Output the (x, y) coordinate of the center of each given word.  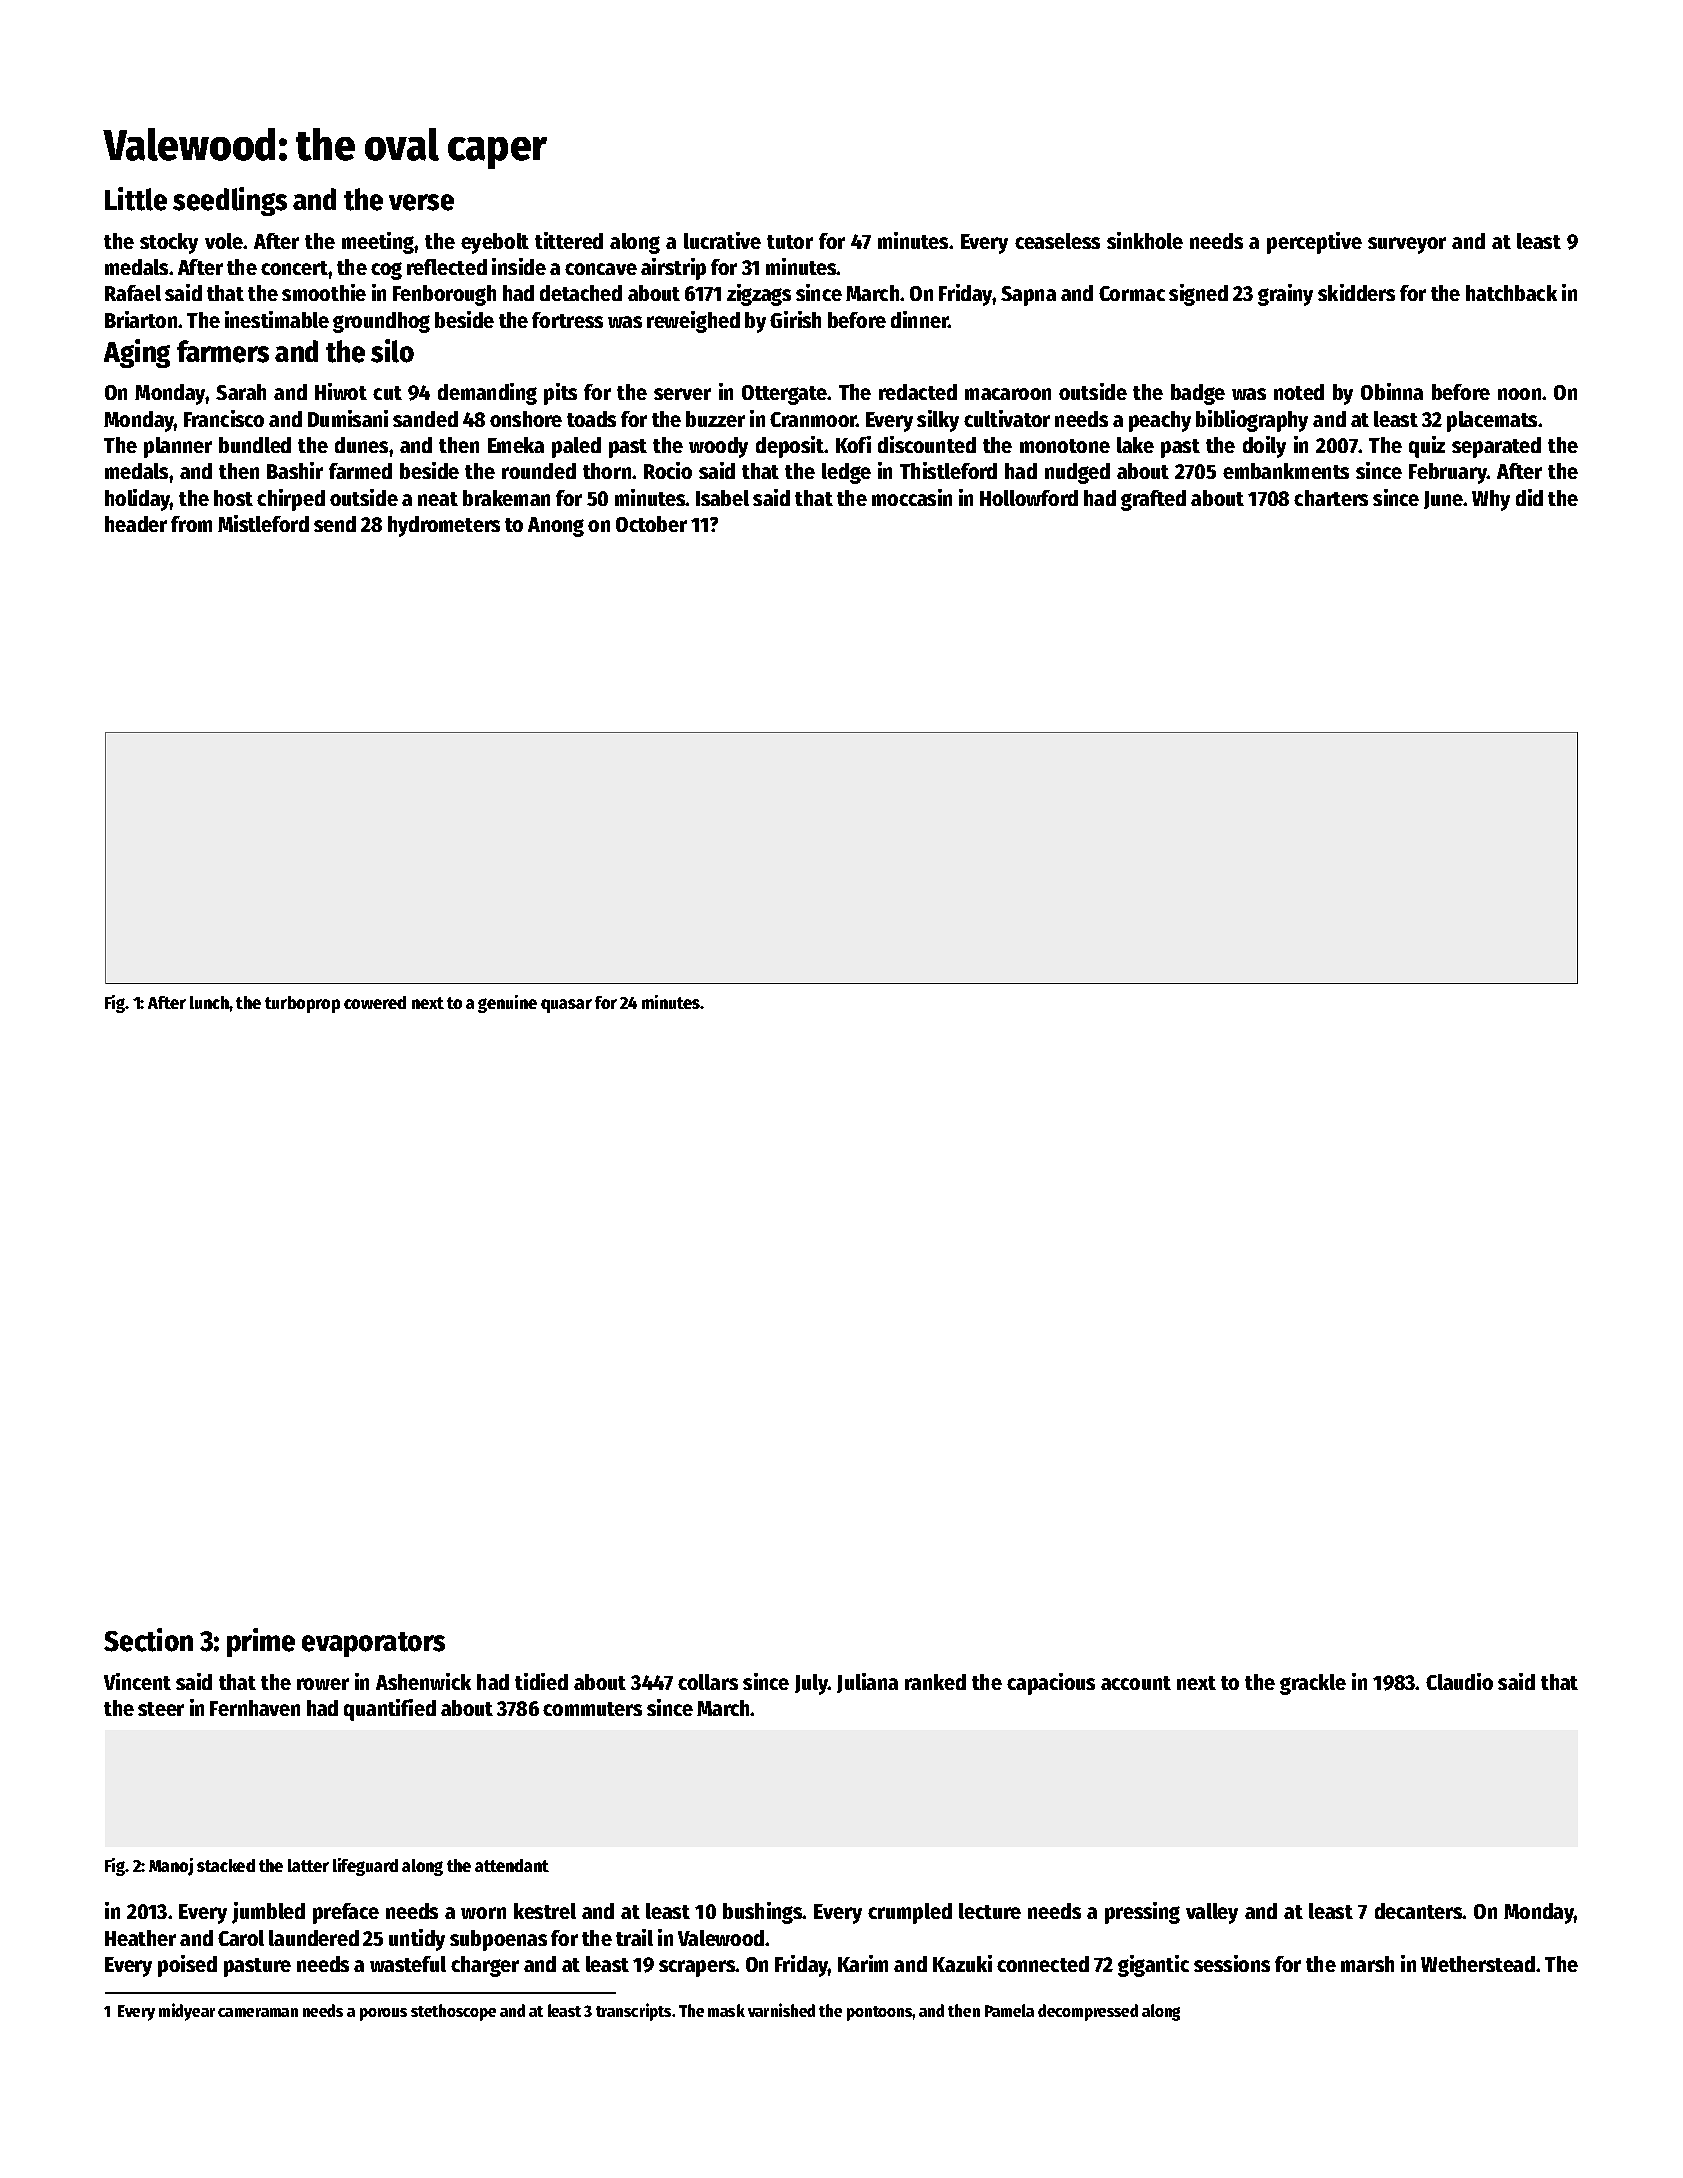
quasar (566, 1006)
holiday (138, 500)
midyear (187, 2012)
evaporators (373, 1644)
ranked (935, 1682)
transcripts (633, 2012)
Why (1491, 500)
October (651, 524)
